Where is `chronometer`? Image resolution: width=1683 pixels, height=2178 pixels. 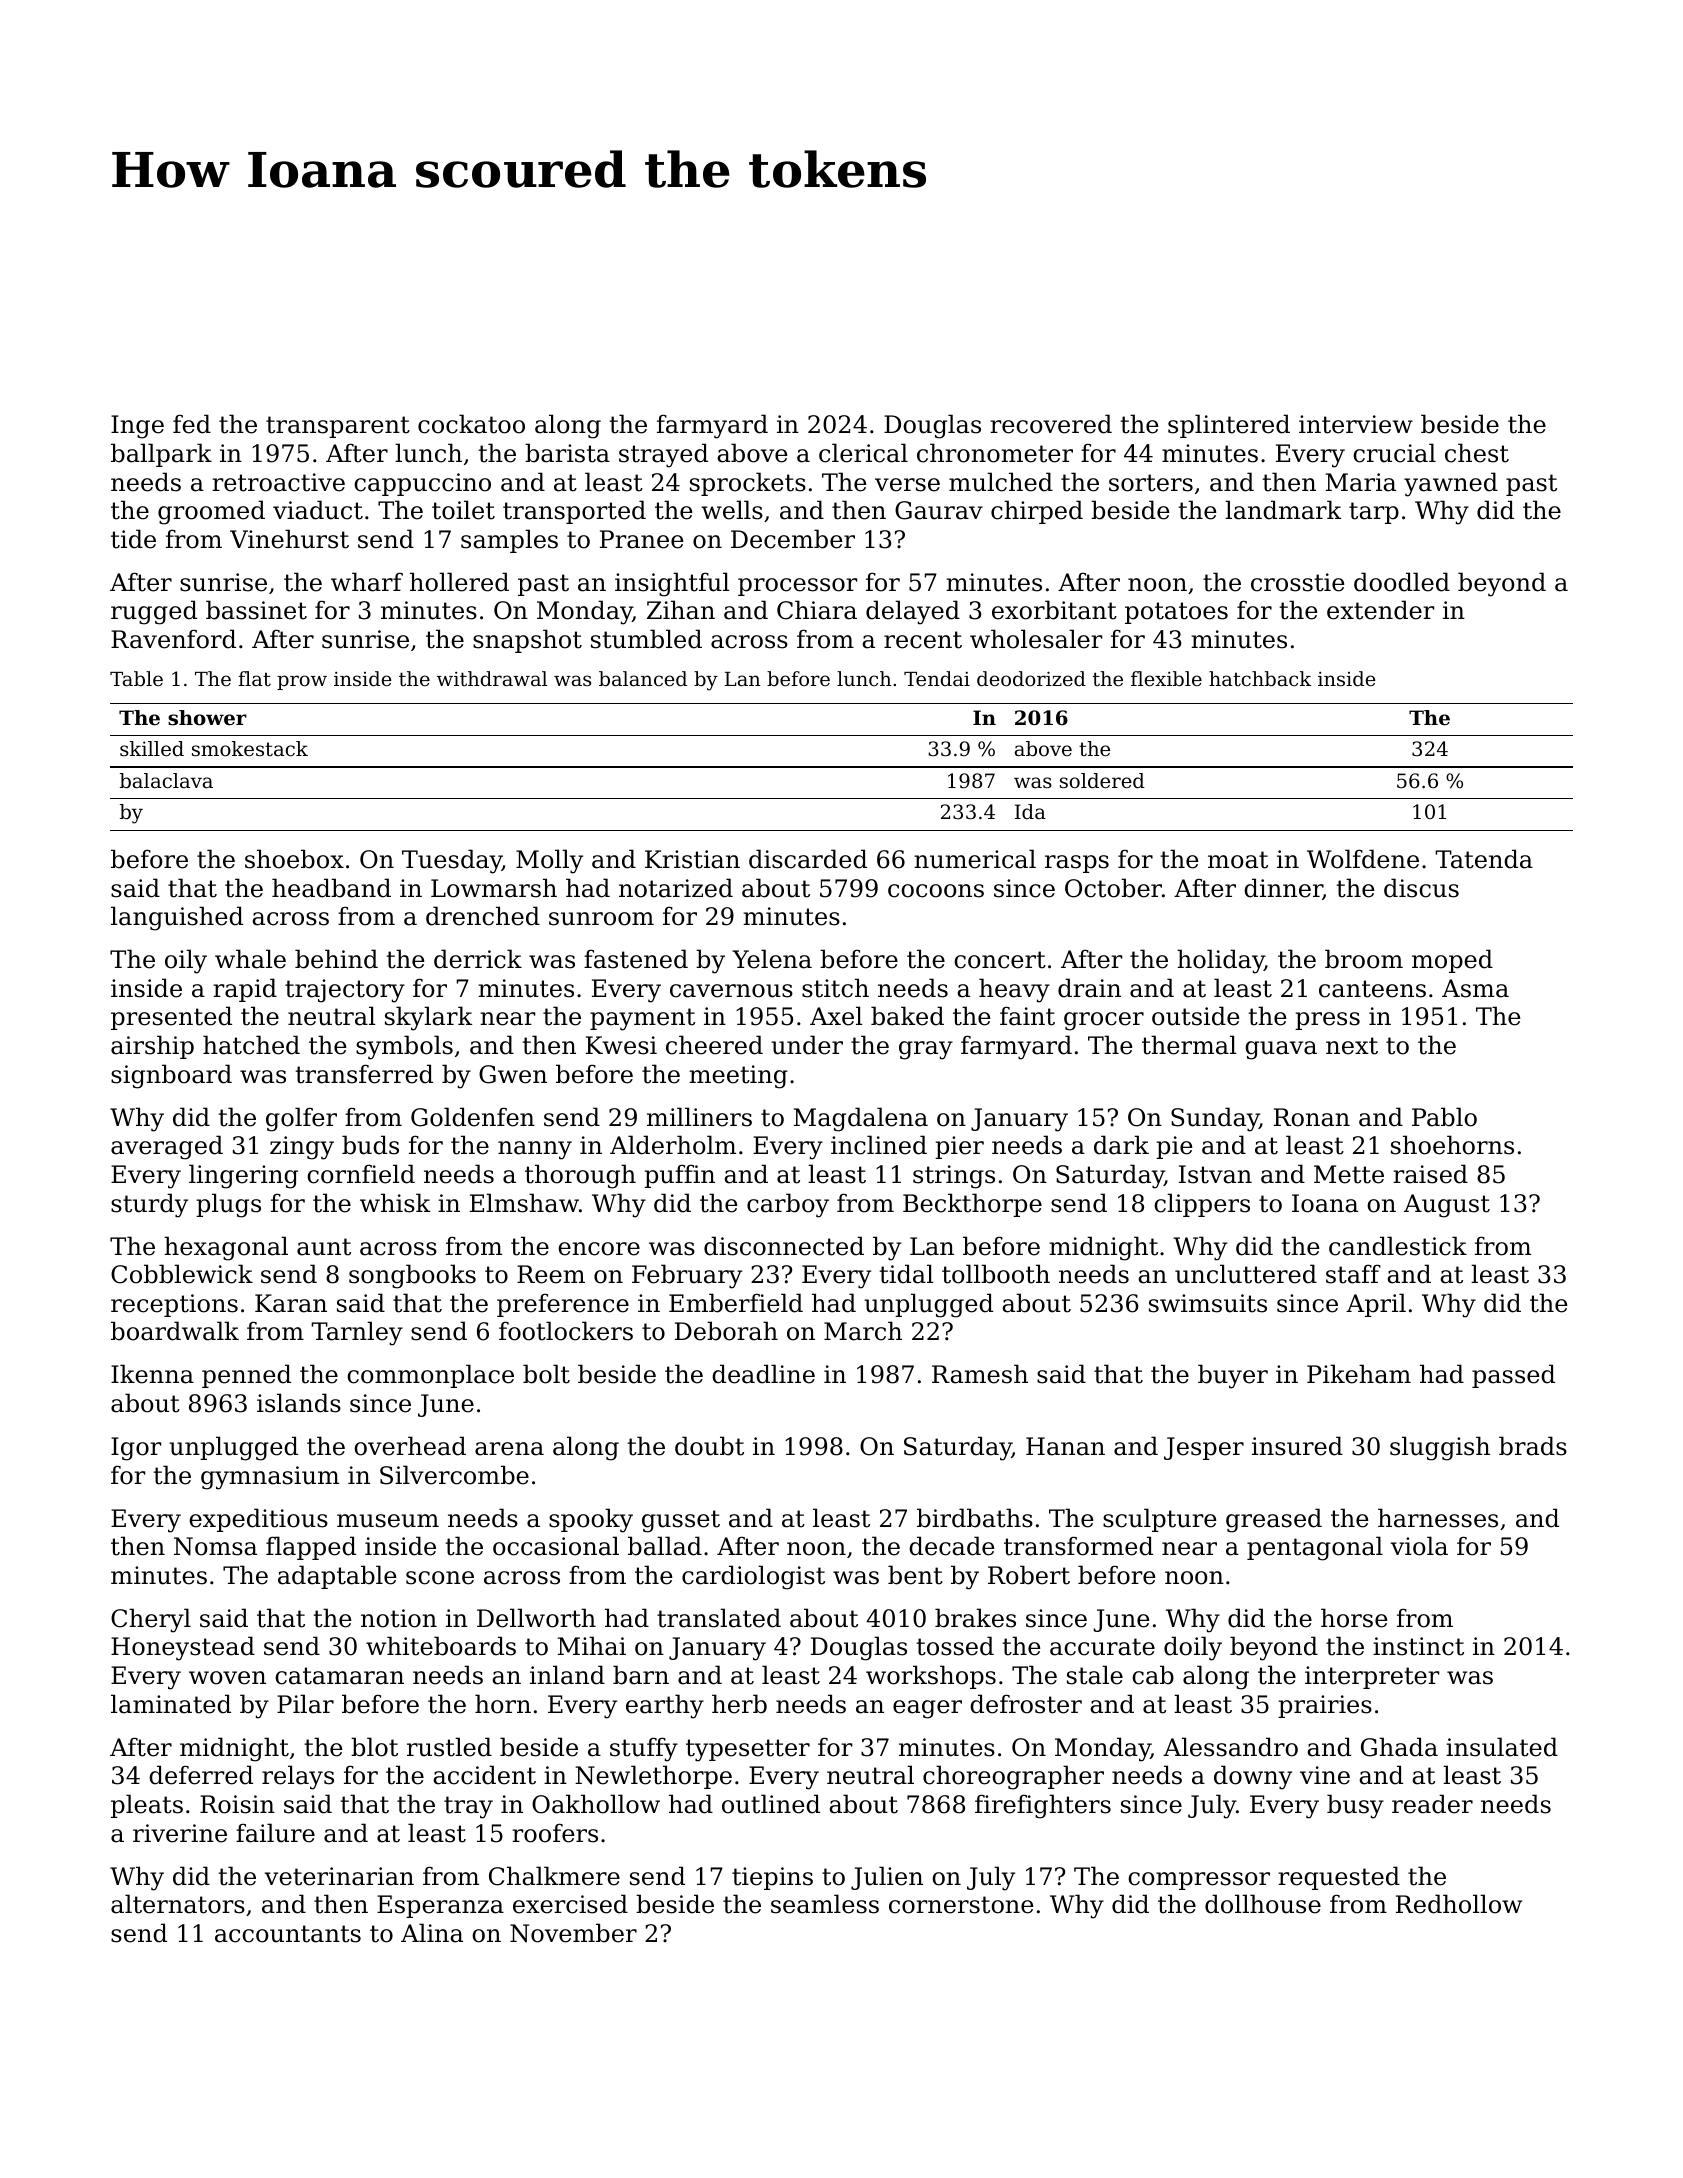 chronometer is located at coordinates (995, 453).
